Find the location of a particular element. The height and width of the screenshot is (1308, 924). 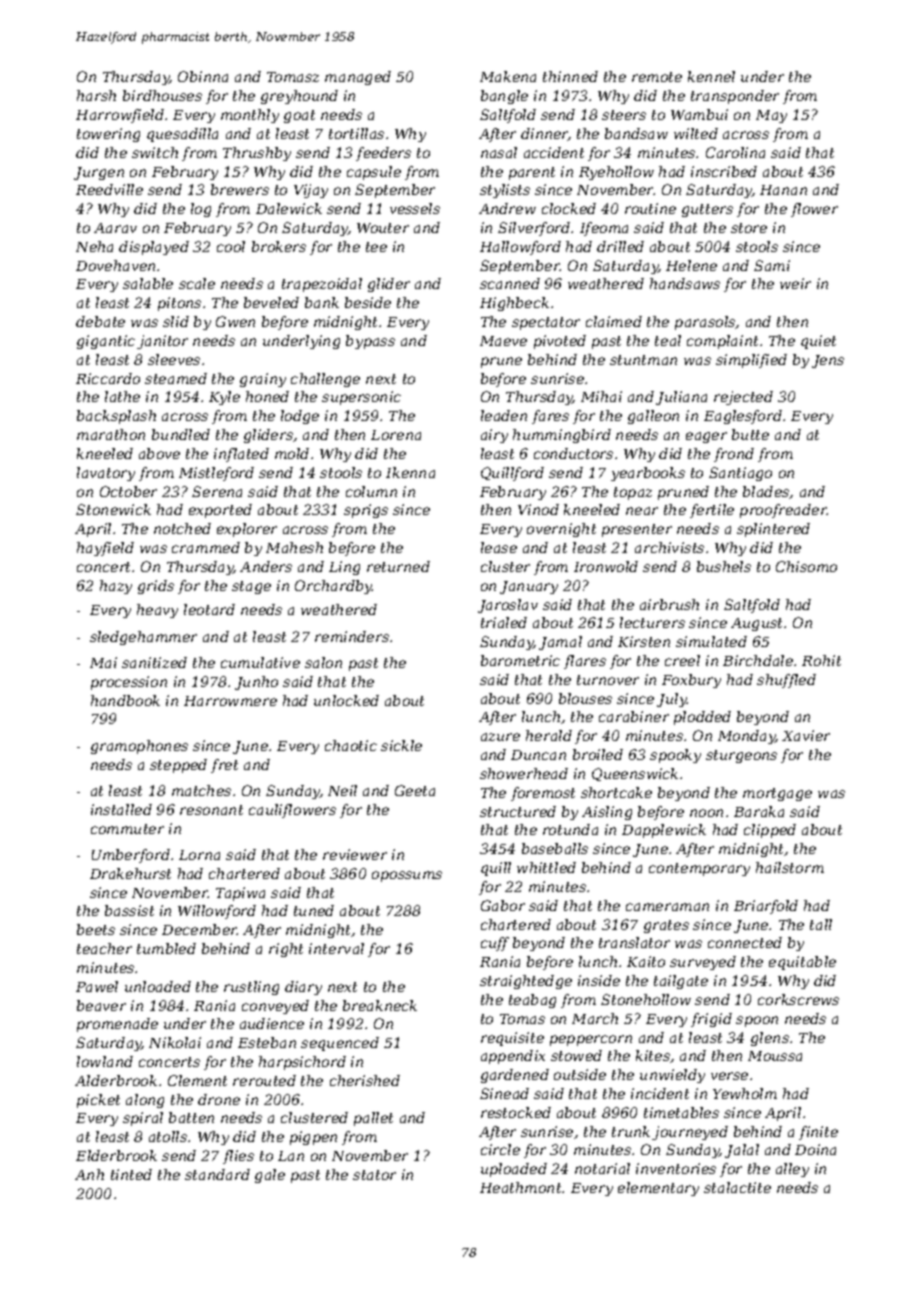

Vinod is located at coordinates (538, 509).
